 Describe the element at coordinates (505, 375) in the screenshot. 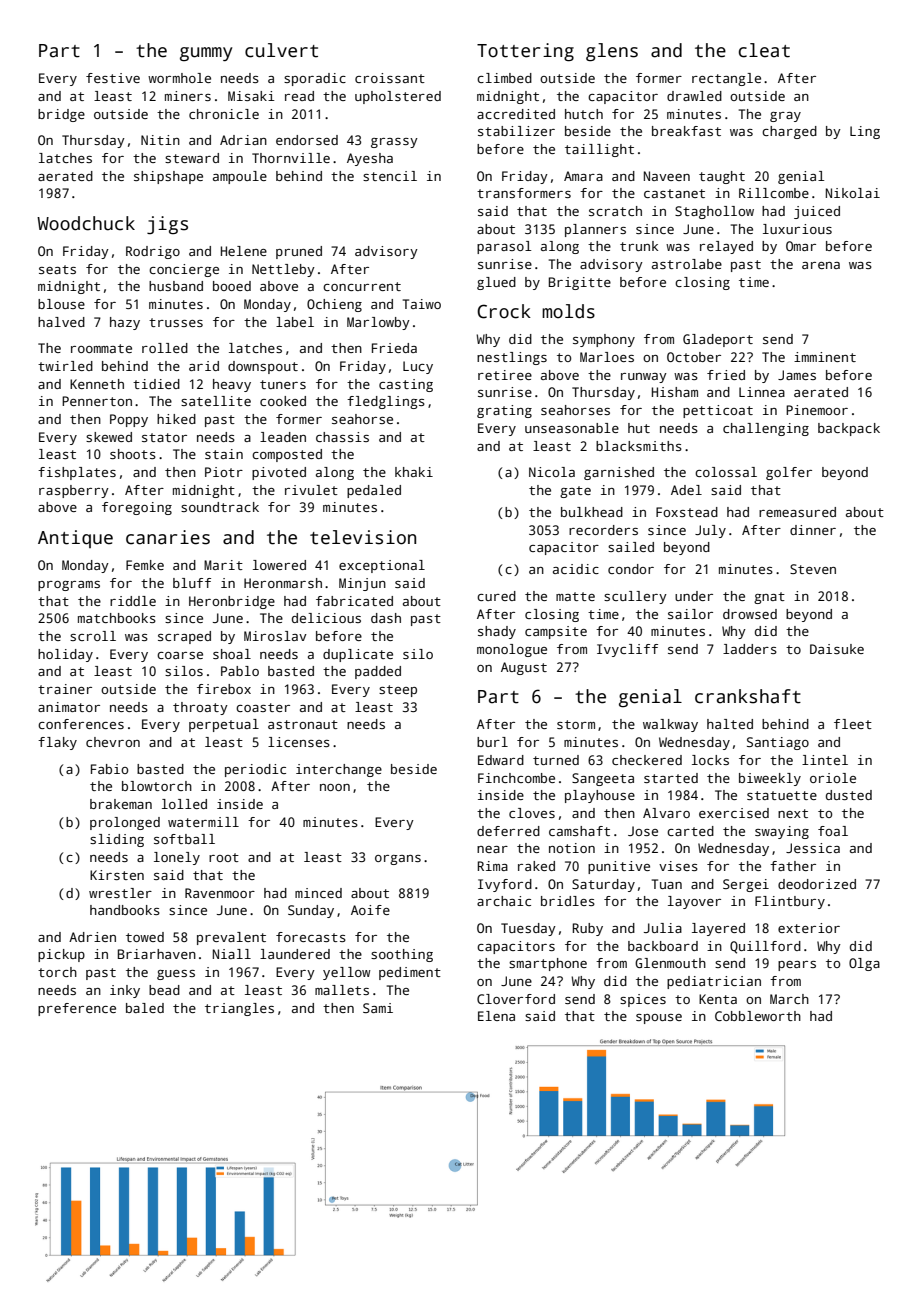

I see `retiree` at that location.
